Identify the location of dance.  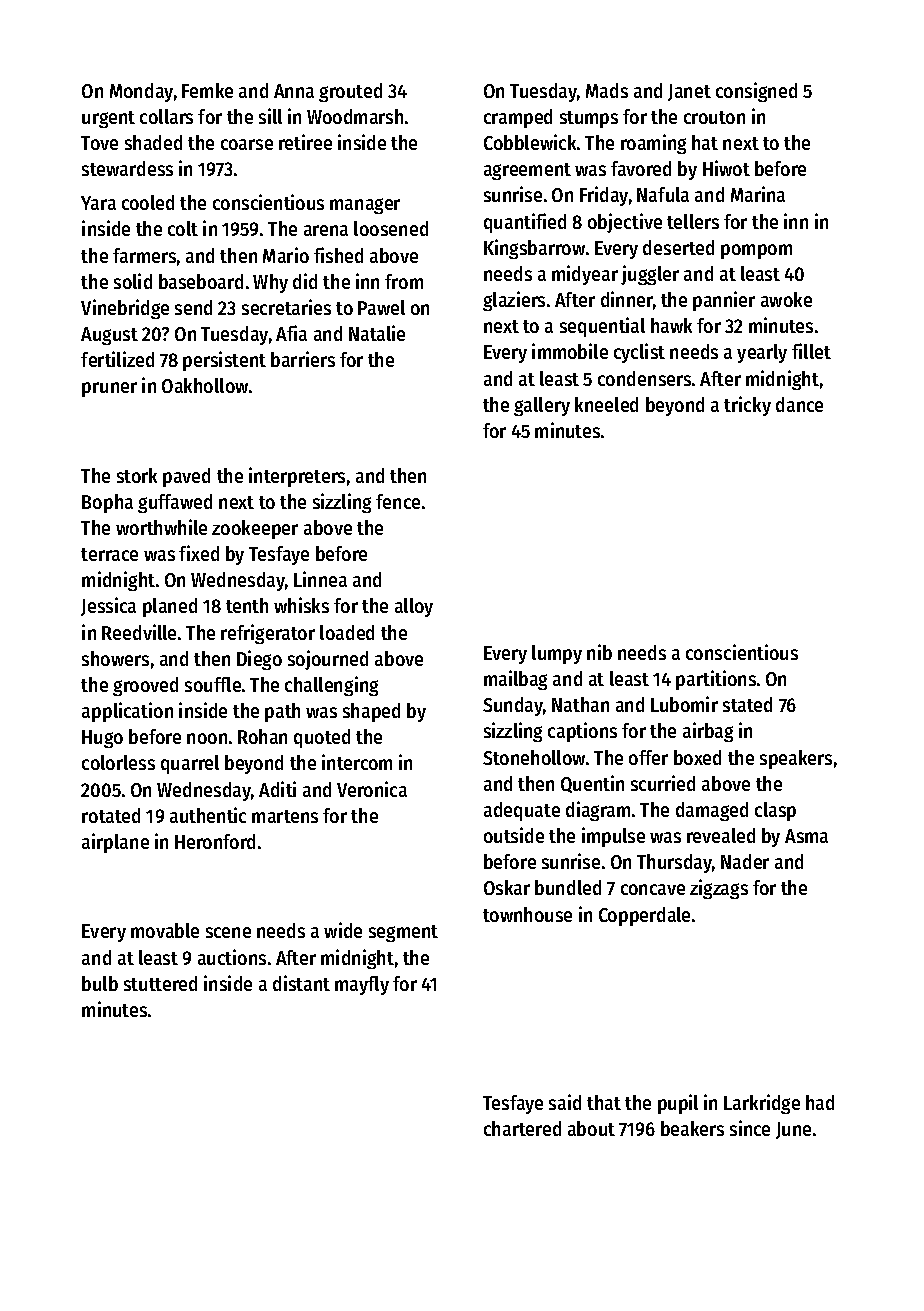
(799, 404).
